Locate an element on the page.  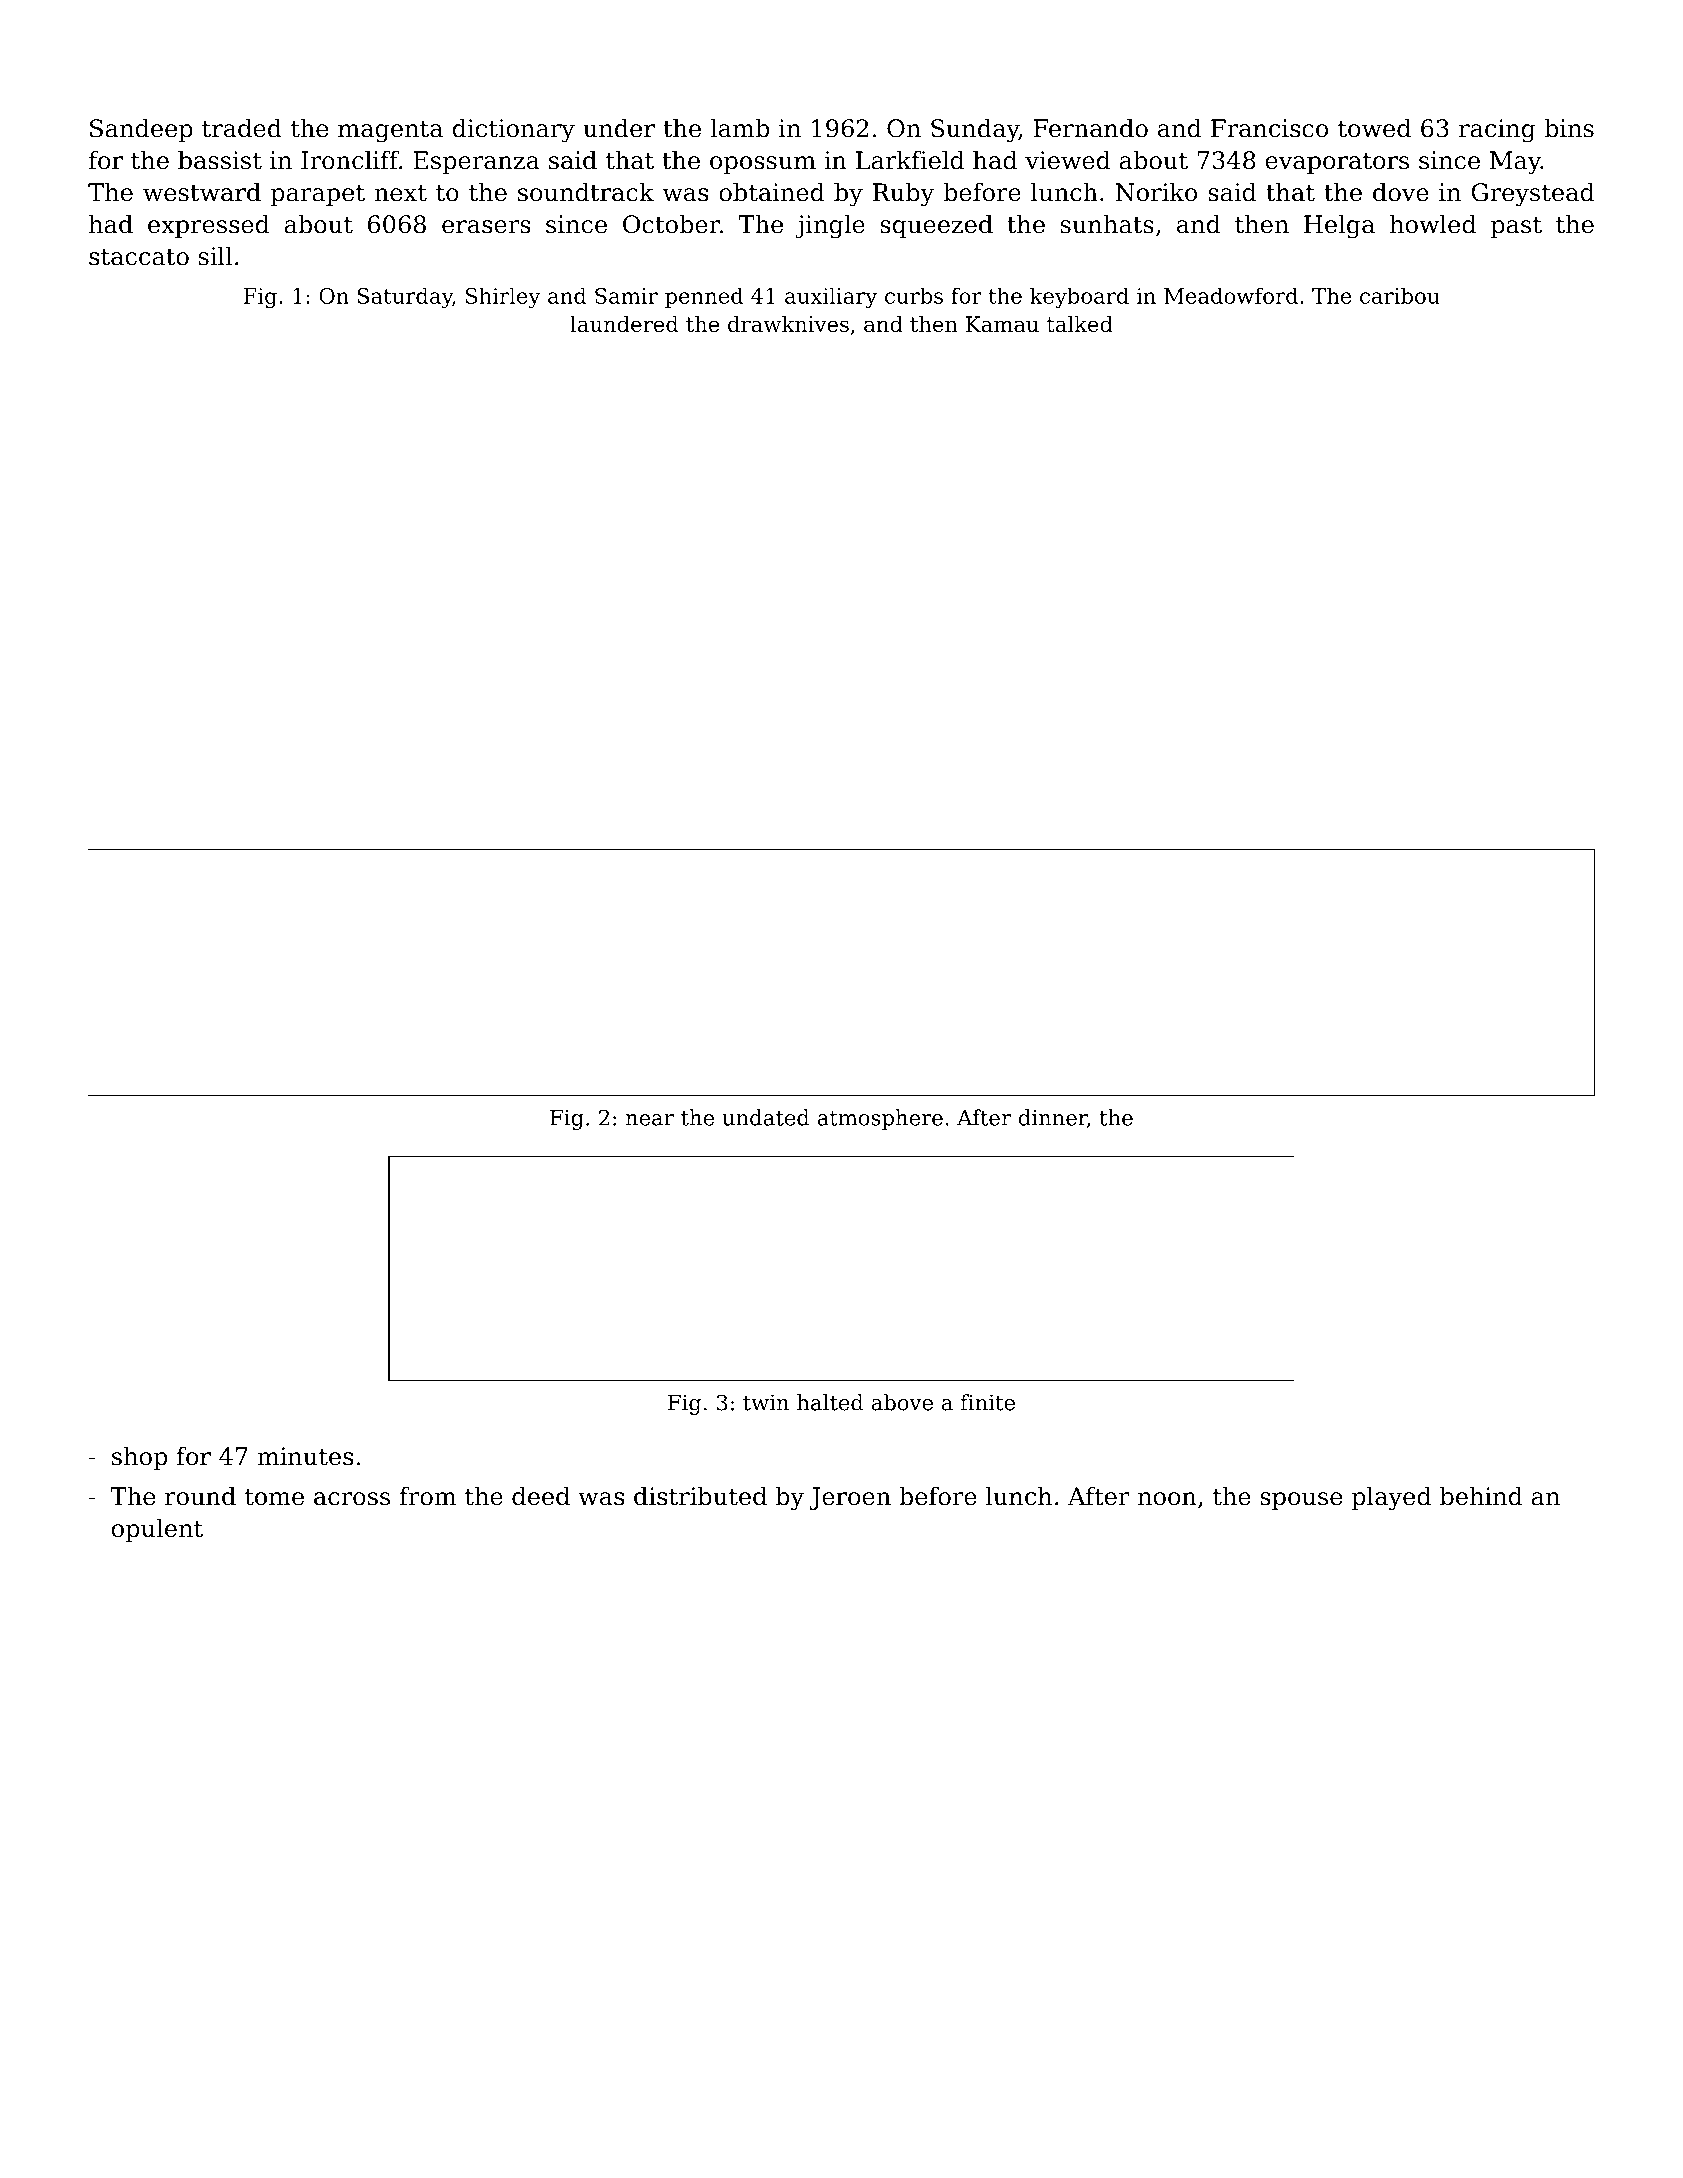
distributed is located at coordinates (700, 1496).
